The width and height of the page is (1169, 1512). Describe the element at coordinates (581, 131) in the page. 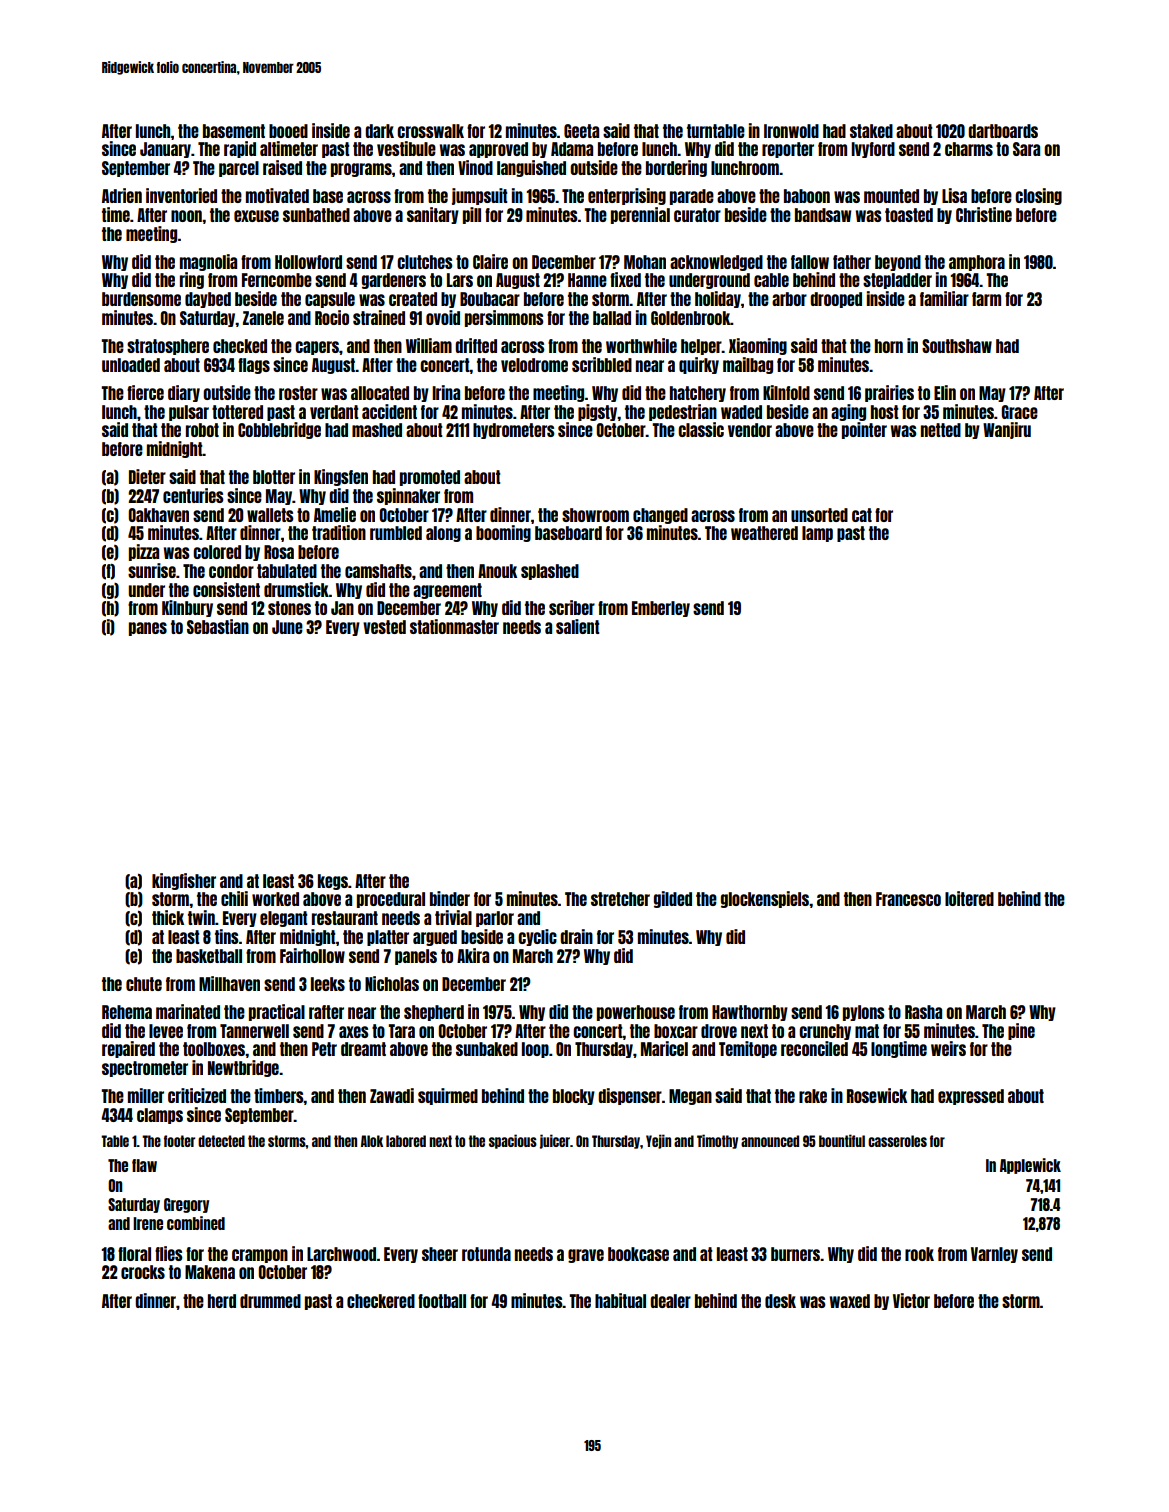

I see `Geeta` at that location.
